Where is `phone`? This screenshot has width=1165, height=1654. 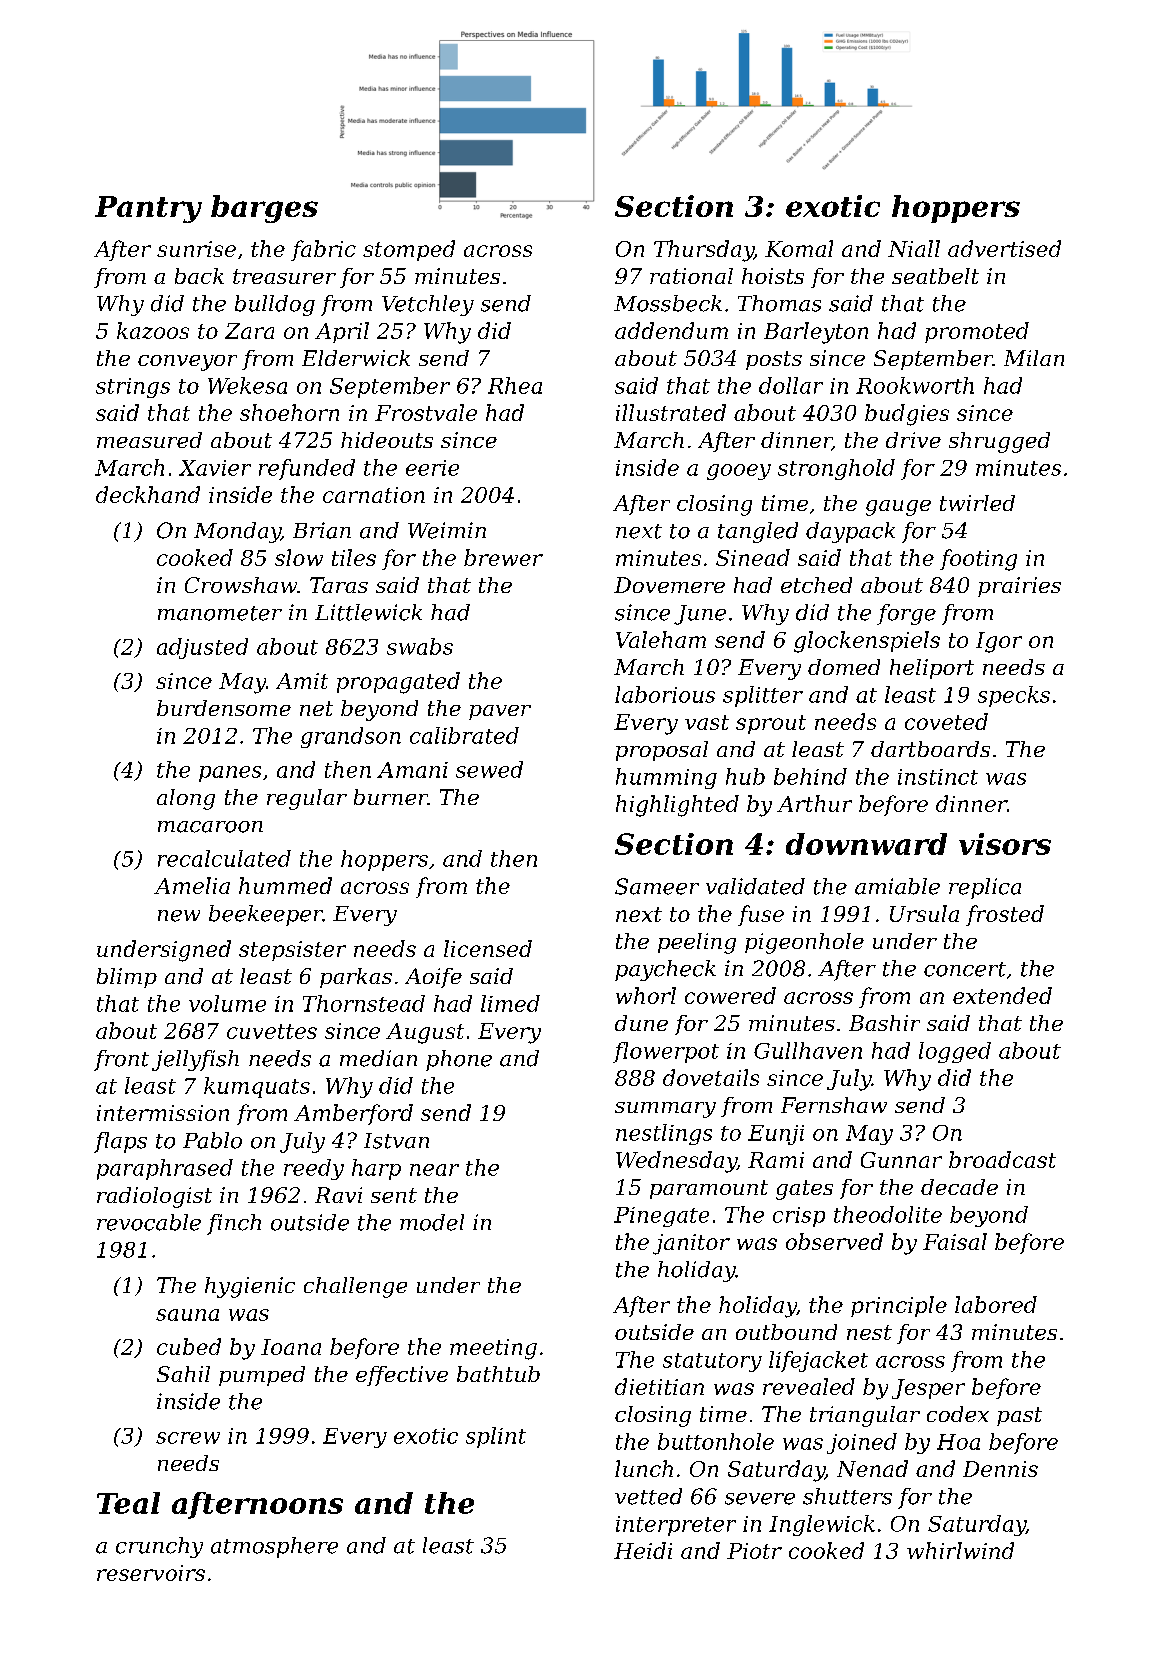
phone is located at coordinates (459, 1060).
